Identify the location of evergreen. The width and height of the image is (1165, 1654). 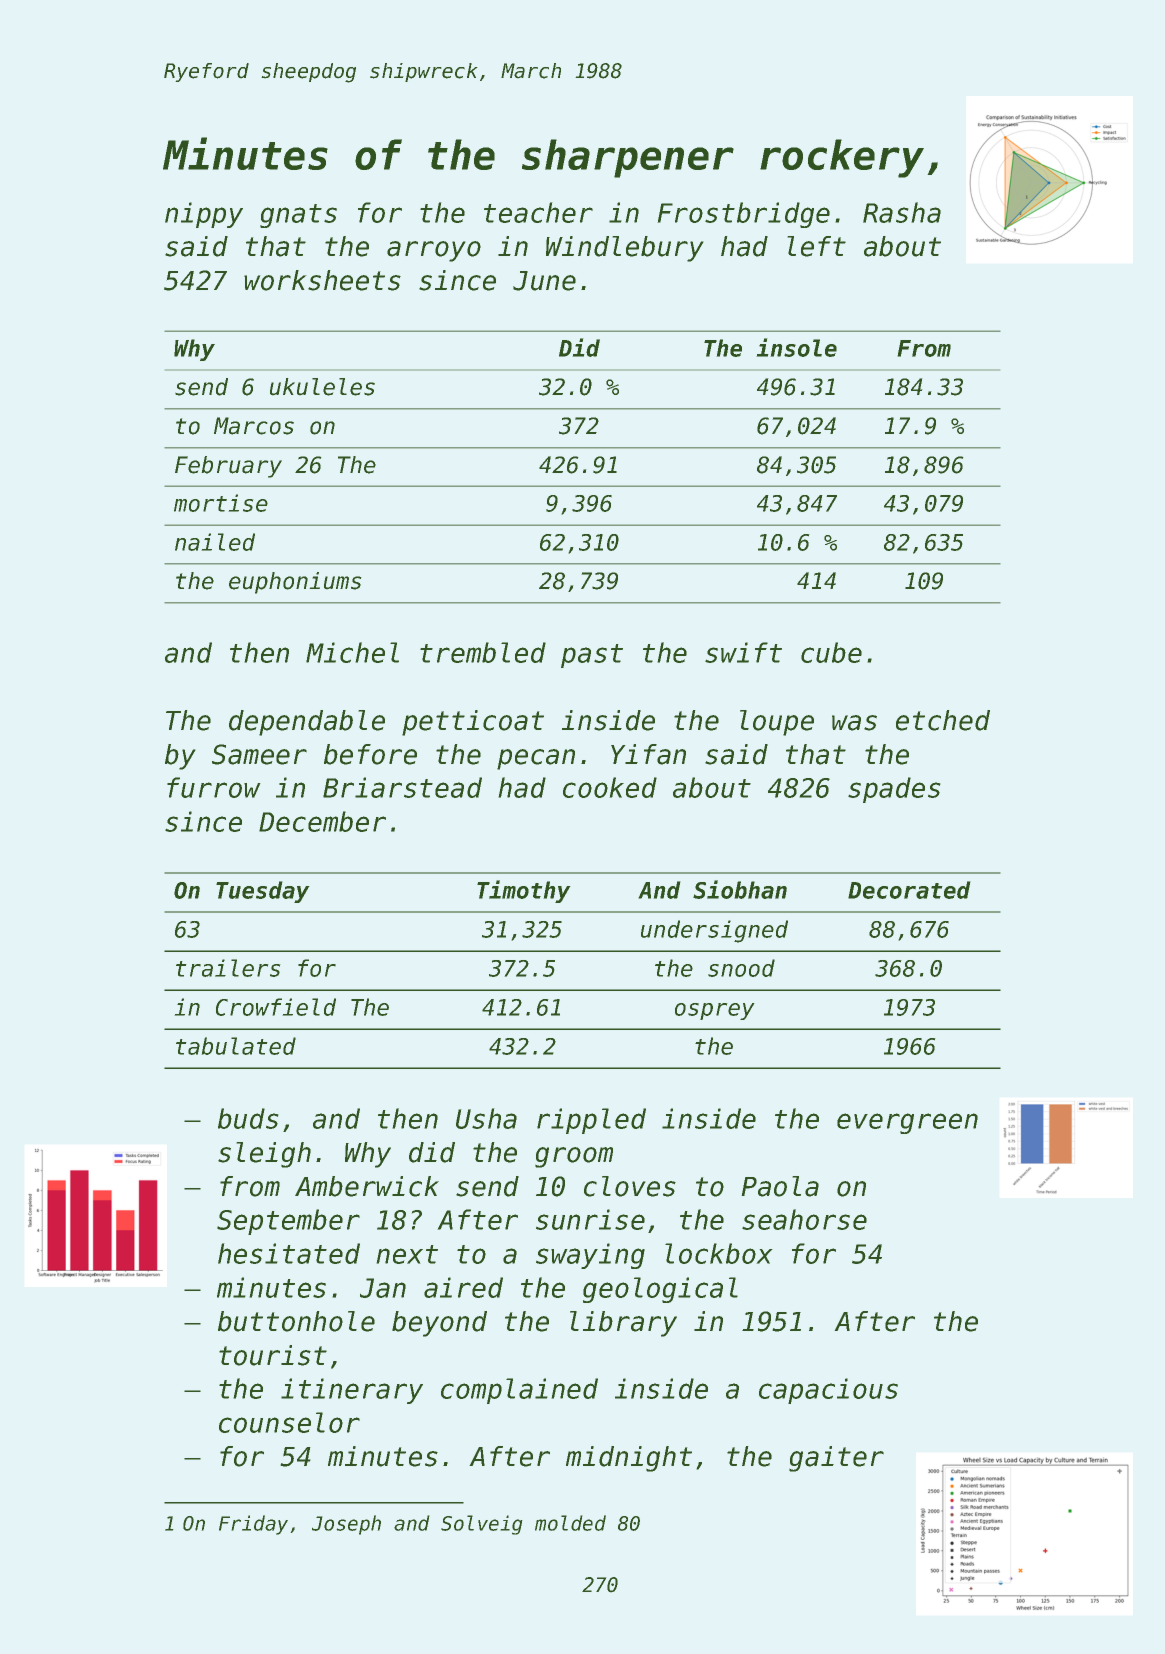
(907, 1123).
